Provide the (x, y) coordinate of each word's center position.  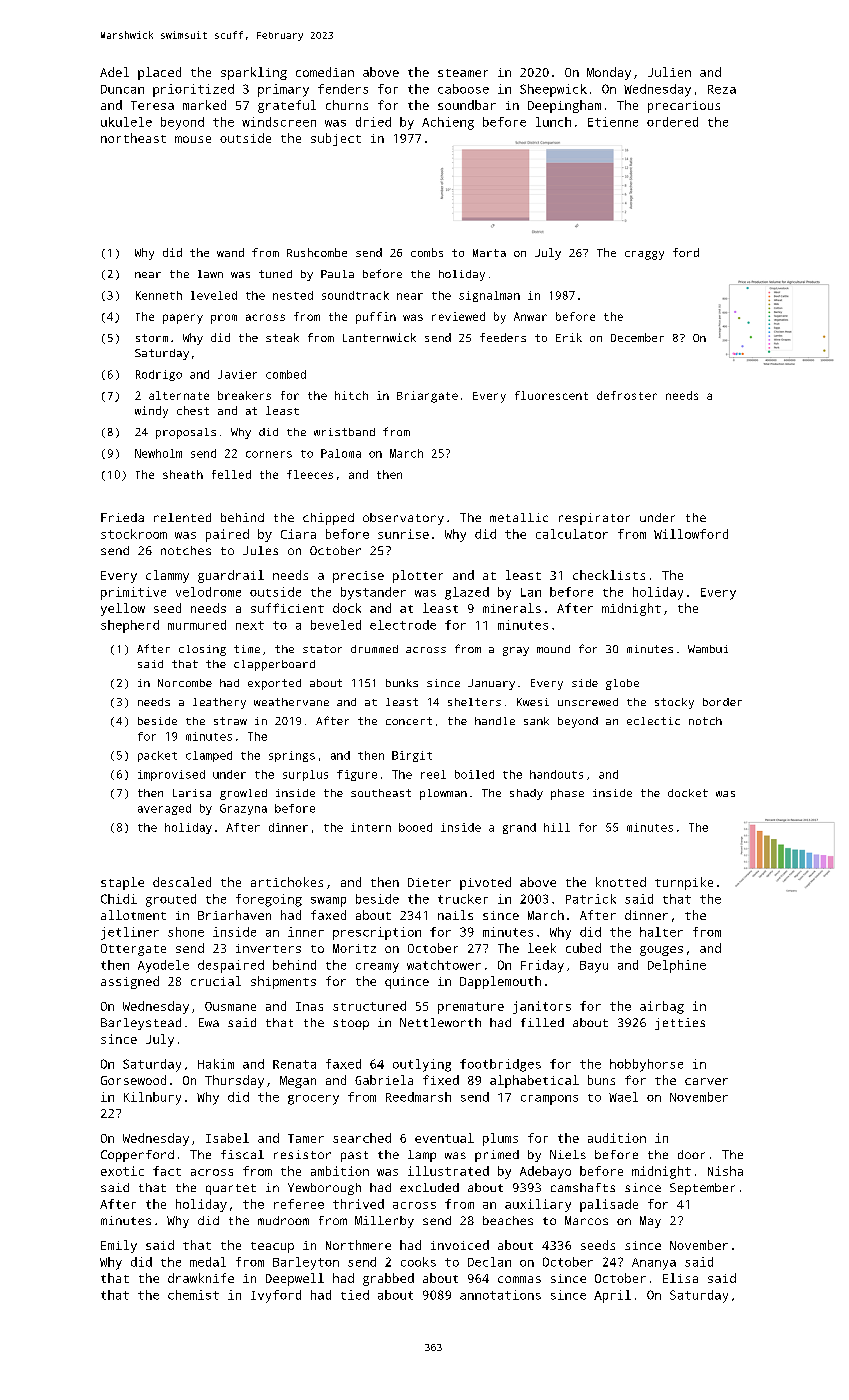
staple (122, 883)
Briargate (427, 397)
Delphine (677, 966)
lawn (210, 274)
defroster (627, 395)
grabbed (388, 1279)
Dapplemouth (500, 982)
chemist (193, 1295)
